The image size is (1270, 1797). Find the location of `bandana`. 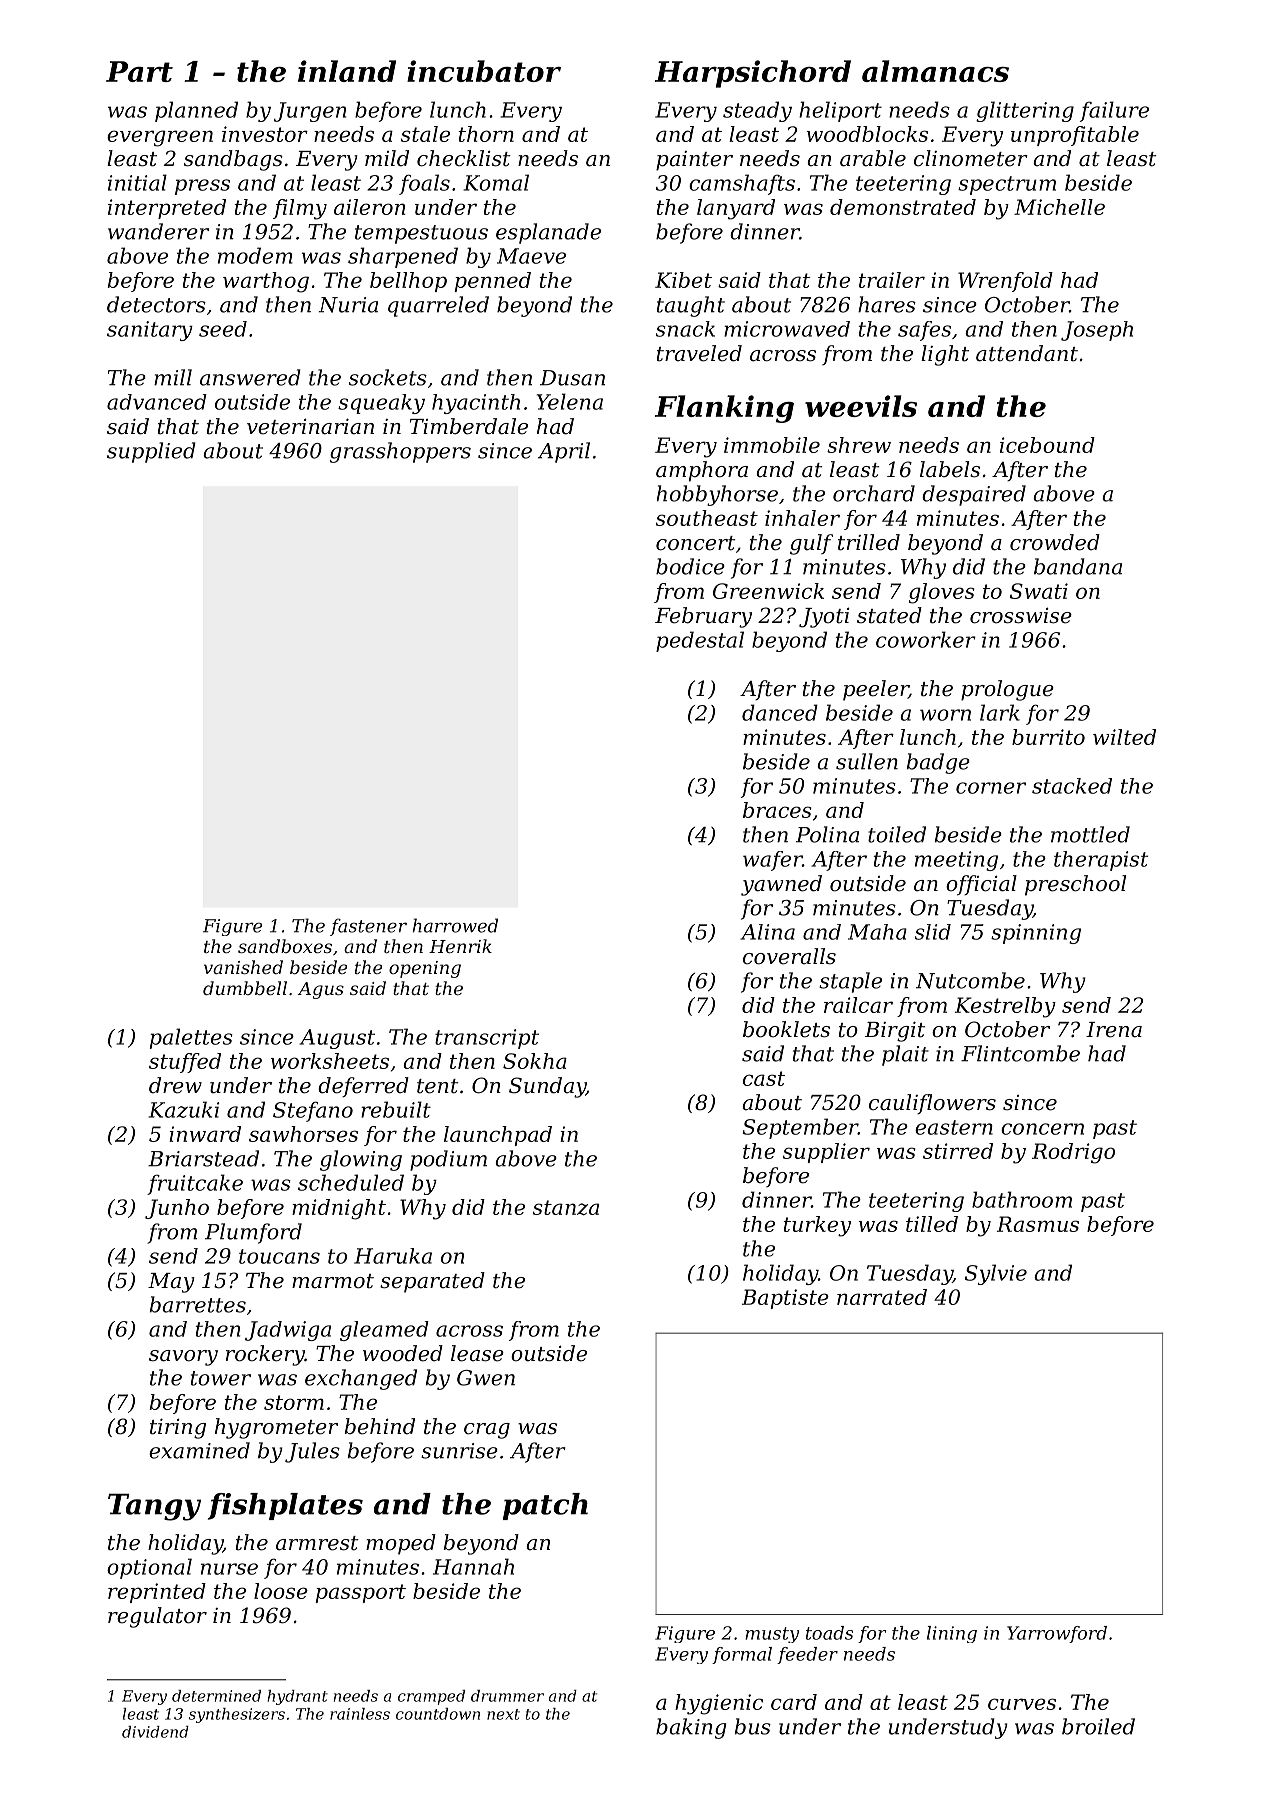

bandana is located at coordinates (1078, 566).
